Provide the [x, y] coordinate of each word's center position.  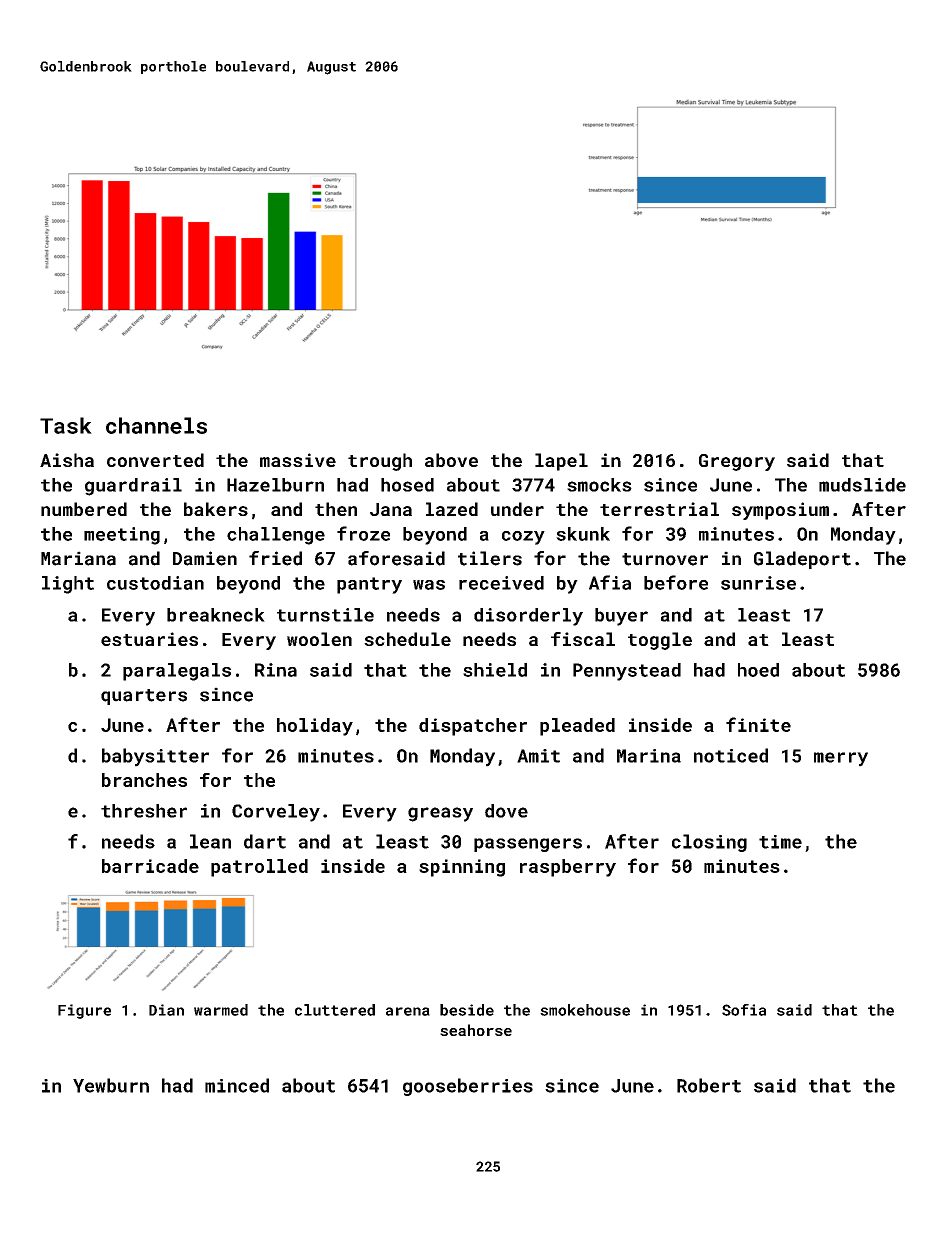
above [451, 460]
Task [66, 425]
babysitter [155, 757]
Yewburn [111, 1085]
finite [758, 724]
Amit [538, 756]
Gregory [737, 462]
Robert [709, 1085]
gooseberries [468, 1087]
